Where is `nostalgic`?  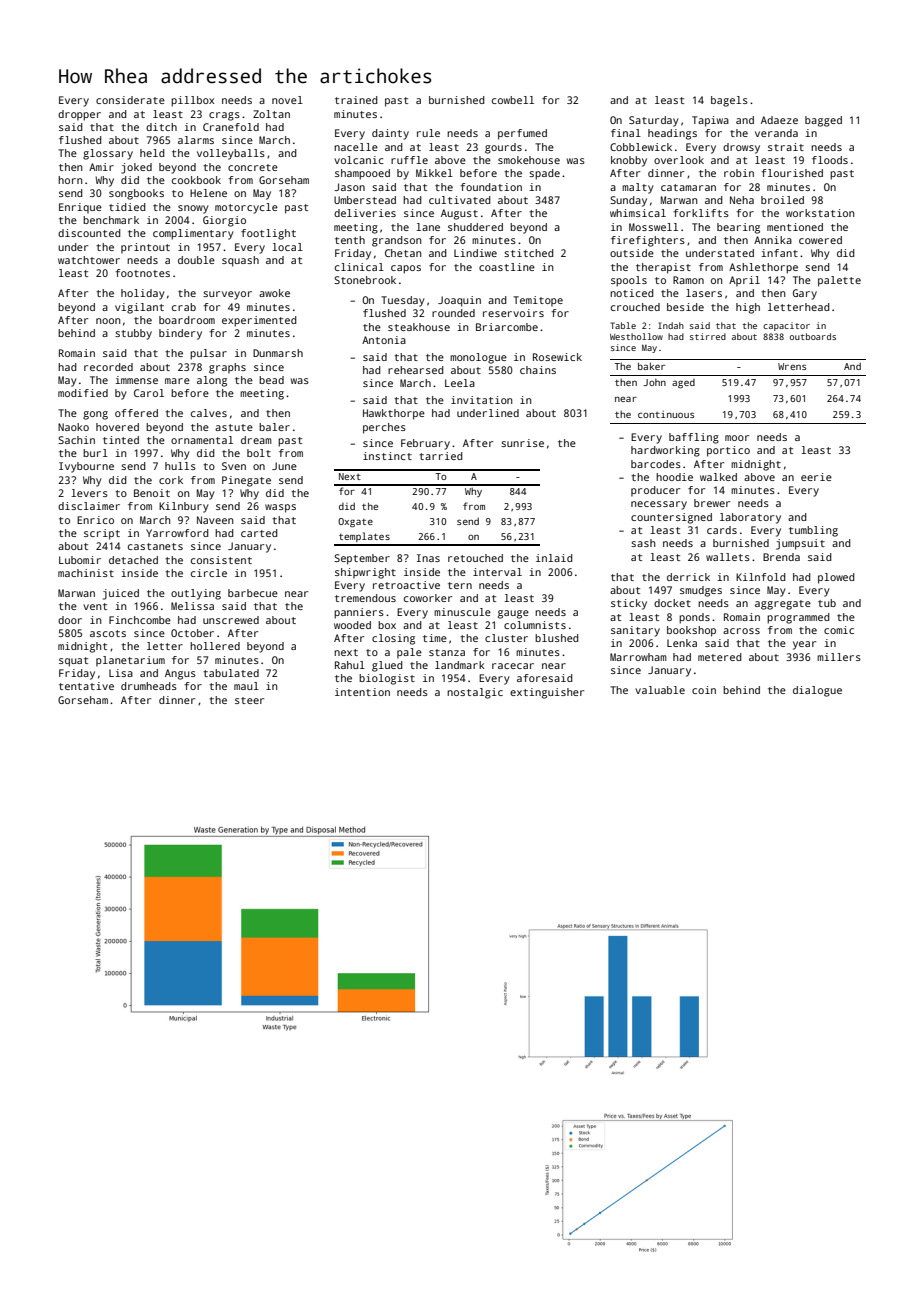 nostalgic is located at coordinates (475, 693).
